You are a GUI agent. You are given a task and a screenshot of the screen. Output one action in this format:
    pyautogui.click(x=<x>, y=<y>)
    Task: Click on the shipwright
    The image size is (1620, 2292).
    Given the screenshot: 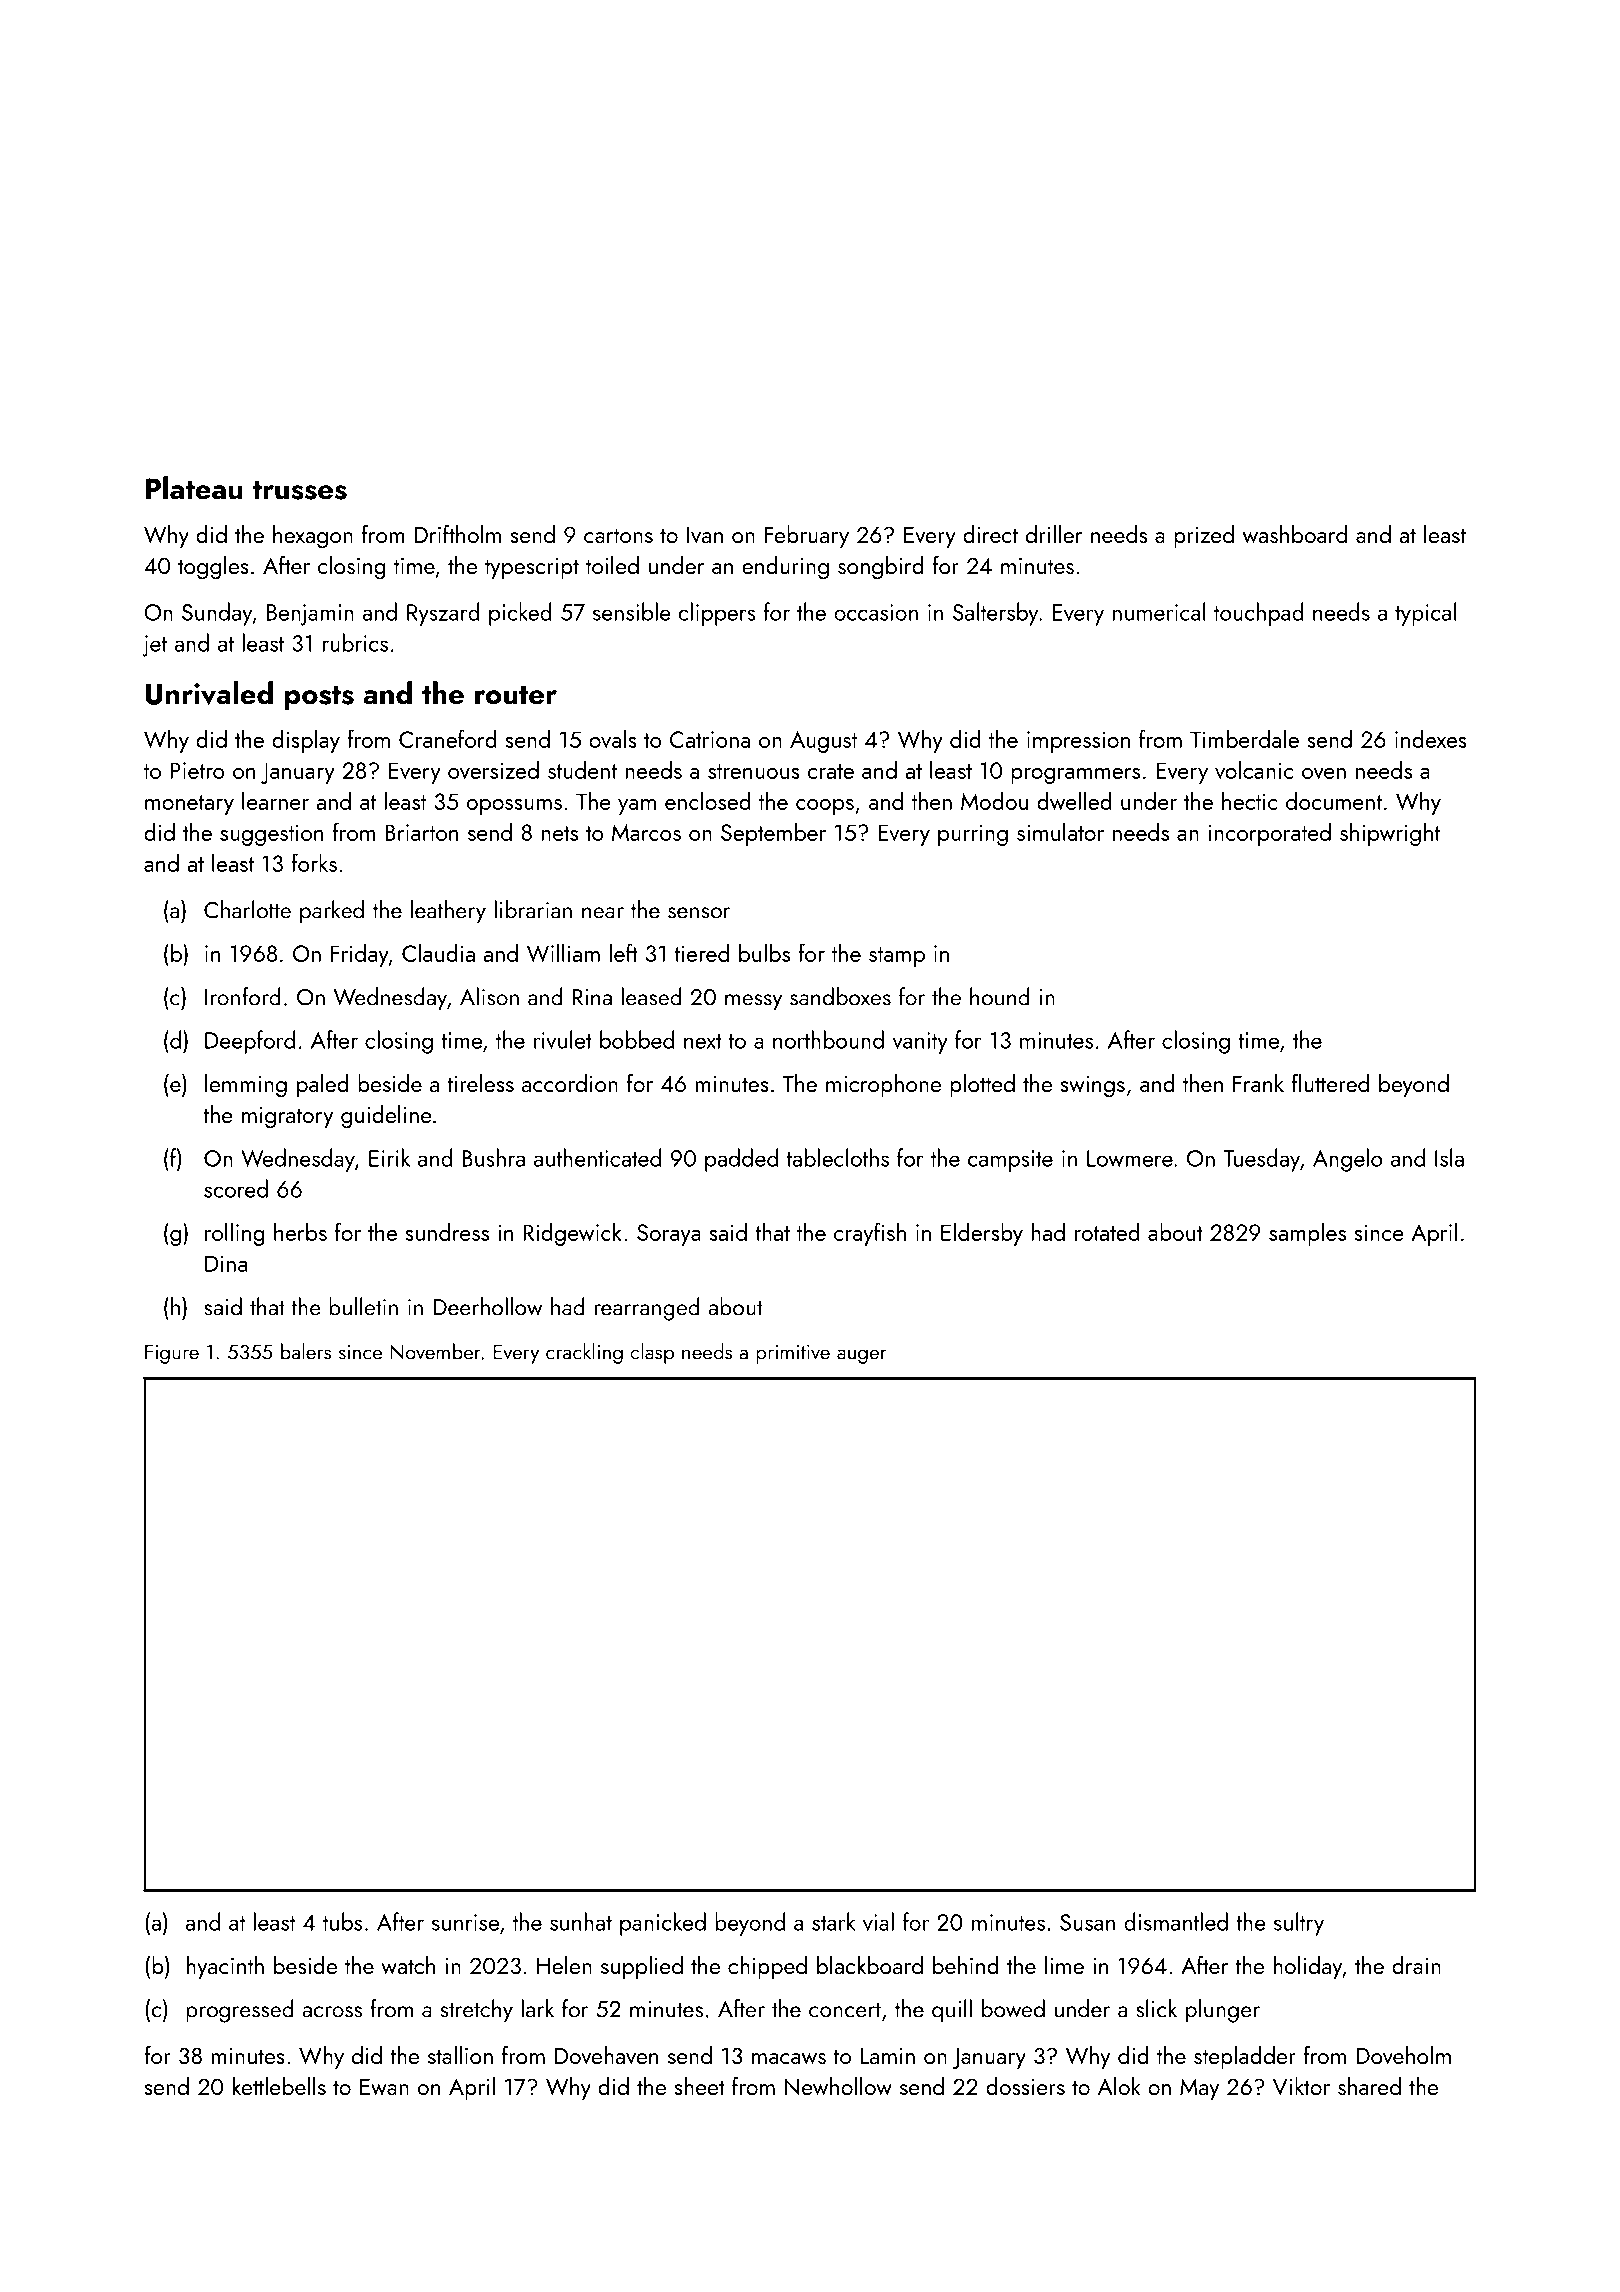 What is the action you would take?
    pyautogui.click(x=1390, y=834)
